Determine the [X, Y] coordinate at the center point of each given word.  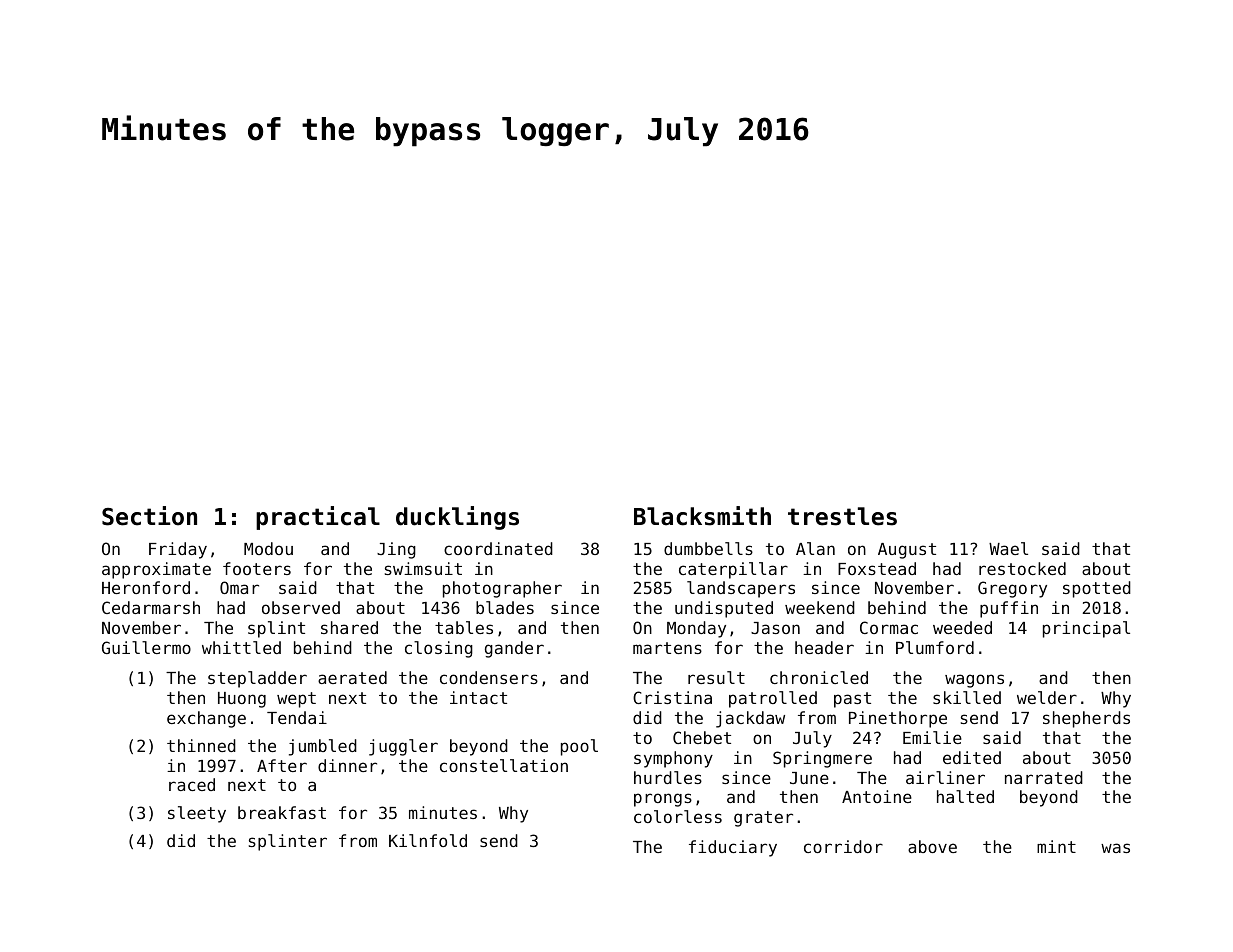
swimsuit [423, 568]
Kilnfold [428, 840]
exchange [206, 719]
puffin [1009, 609]
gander [514, 649]
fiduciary [733, 848]
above [932, 846]
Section [149, 516]
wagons [974, 681]
